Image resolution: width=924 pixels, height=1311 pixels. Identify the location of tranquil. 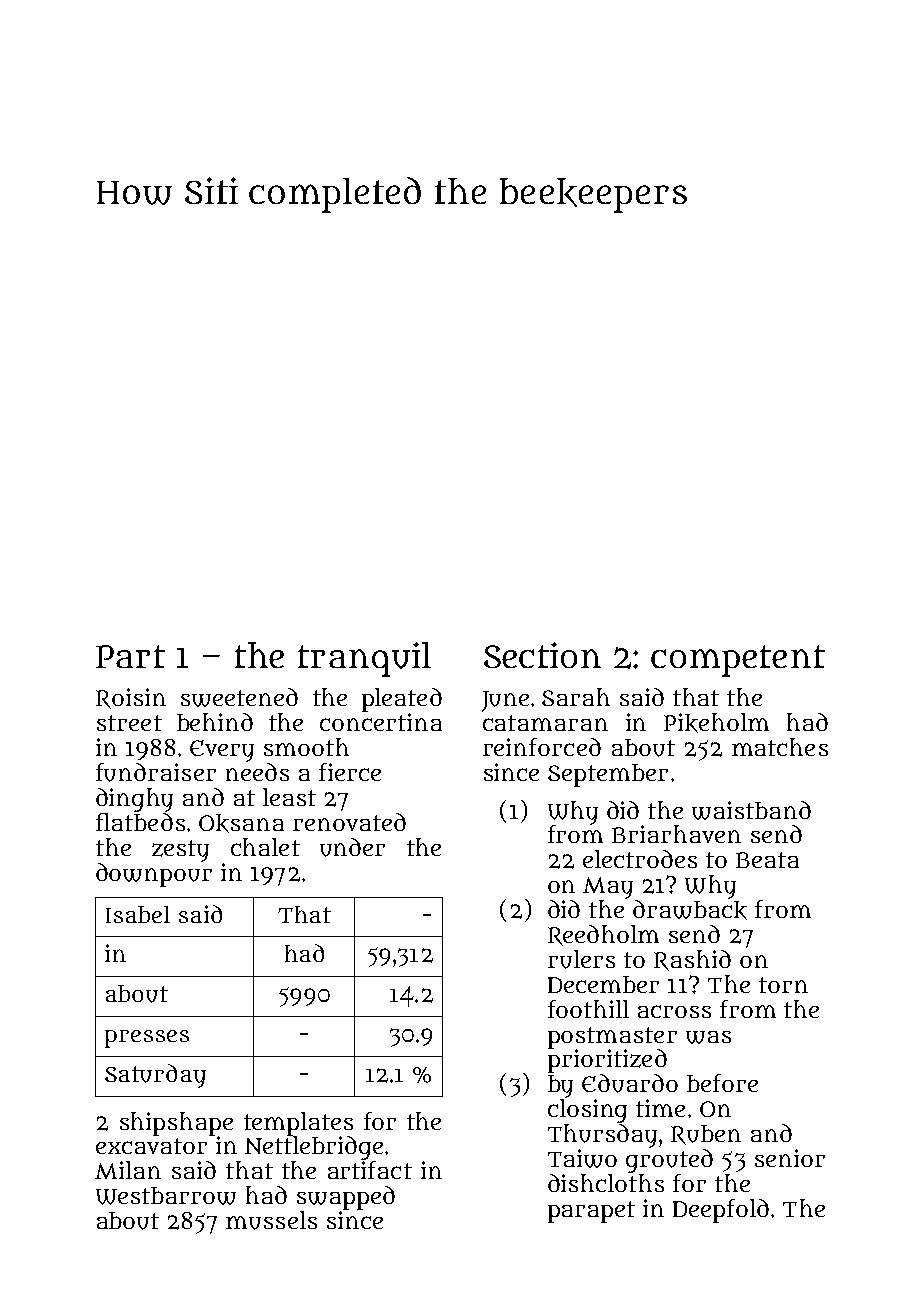
(364, 659).
